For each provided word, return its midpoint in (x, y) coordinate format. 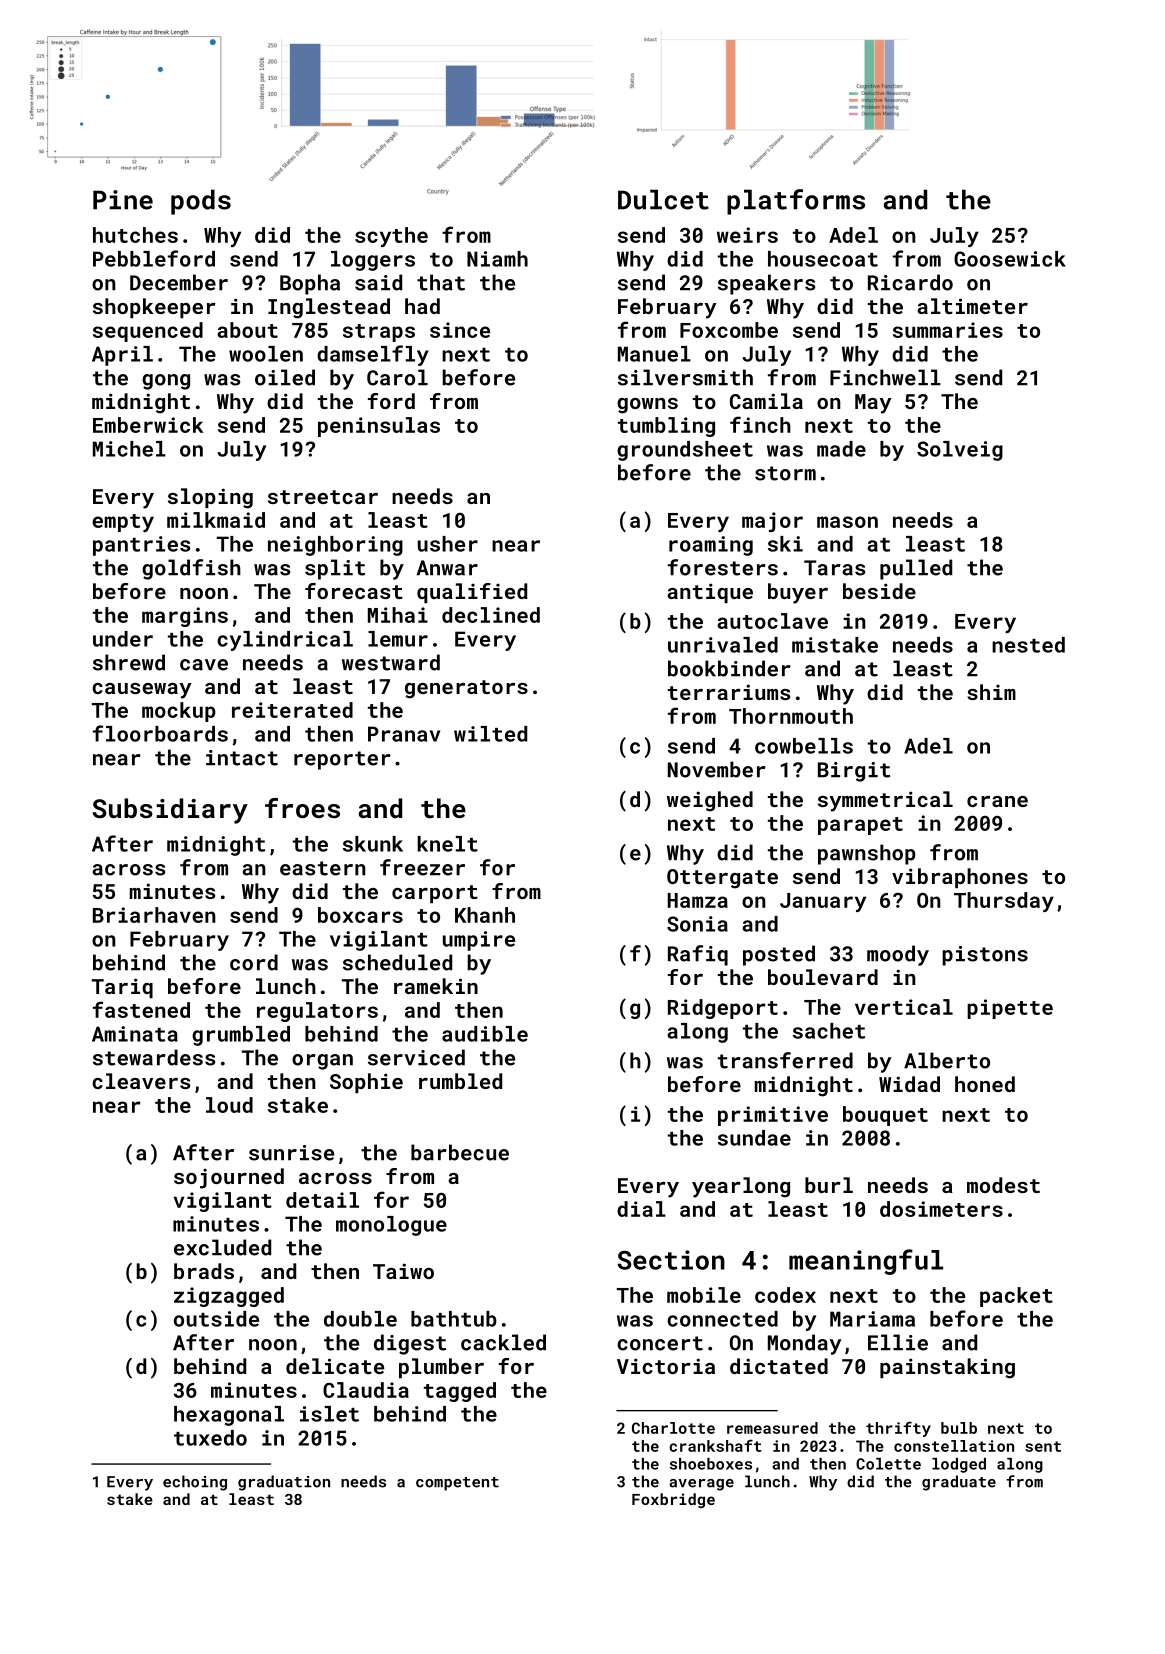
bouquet (885, 1116)
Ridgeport (723, 1009)
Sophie (366, 1083)
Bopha (310, 284)
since (460, 330)
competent (457, 1484)
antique (710, 593)
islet (329, 1414)
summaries (948, 330)
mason (847, 522)
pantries (141, 546)
